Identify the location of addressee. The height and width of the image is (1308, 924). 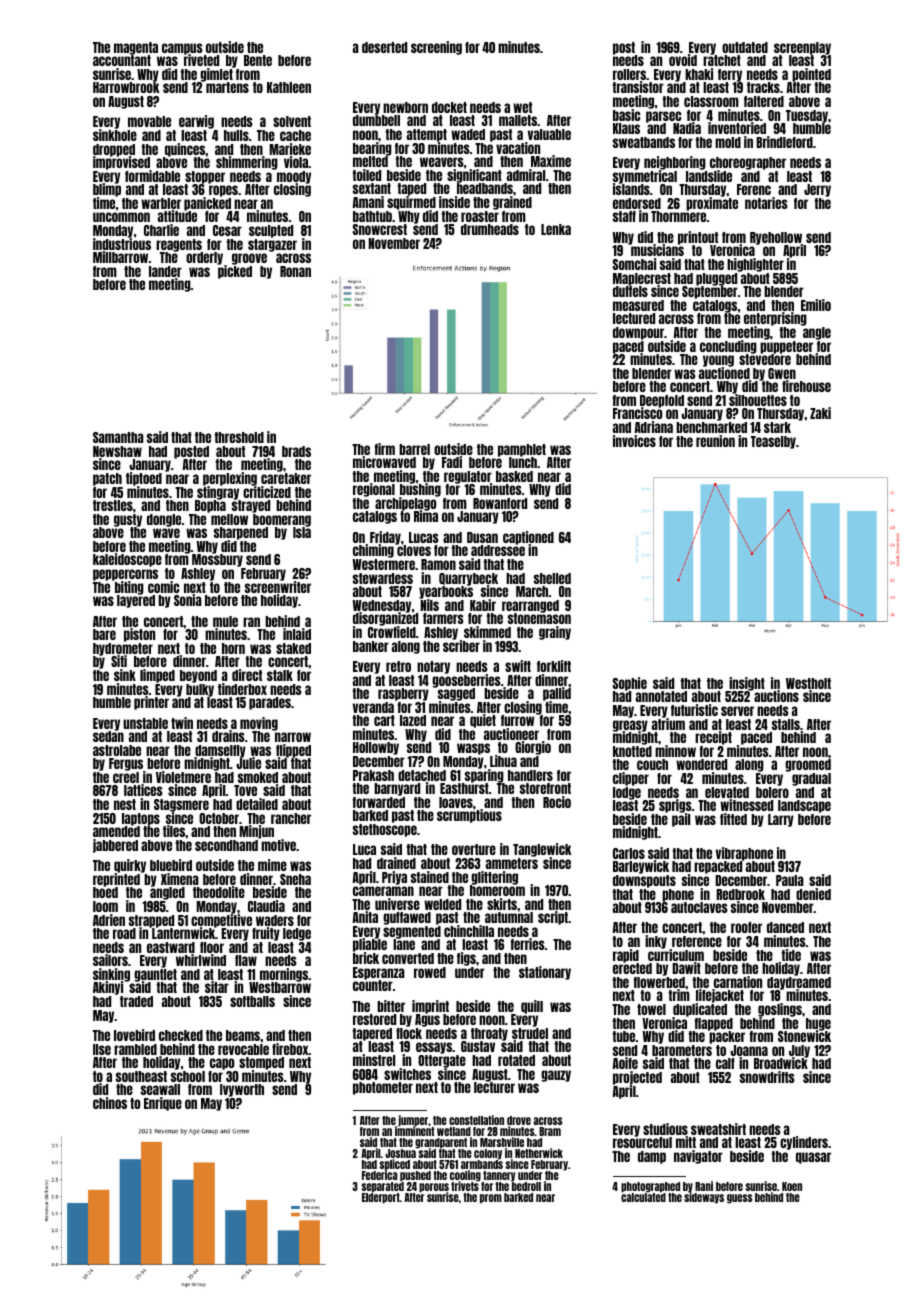
(498, 550).
